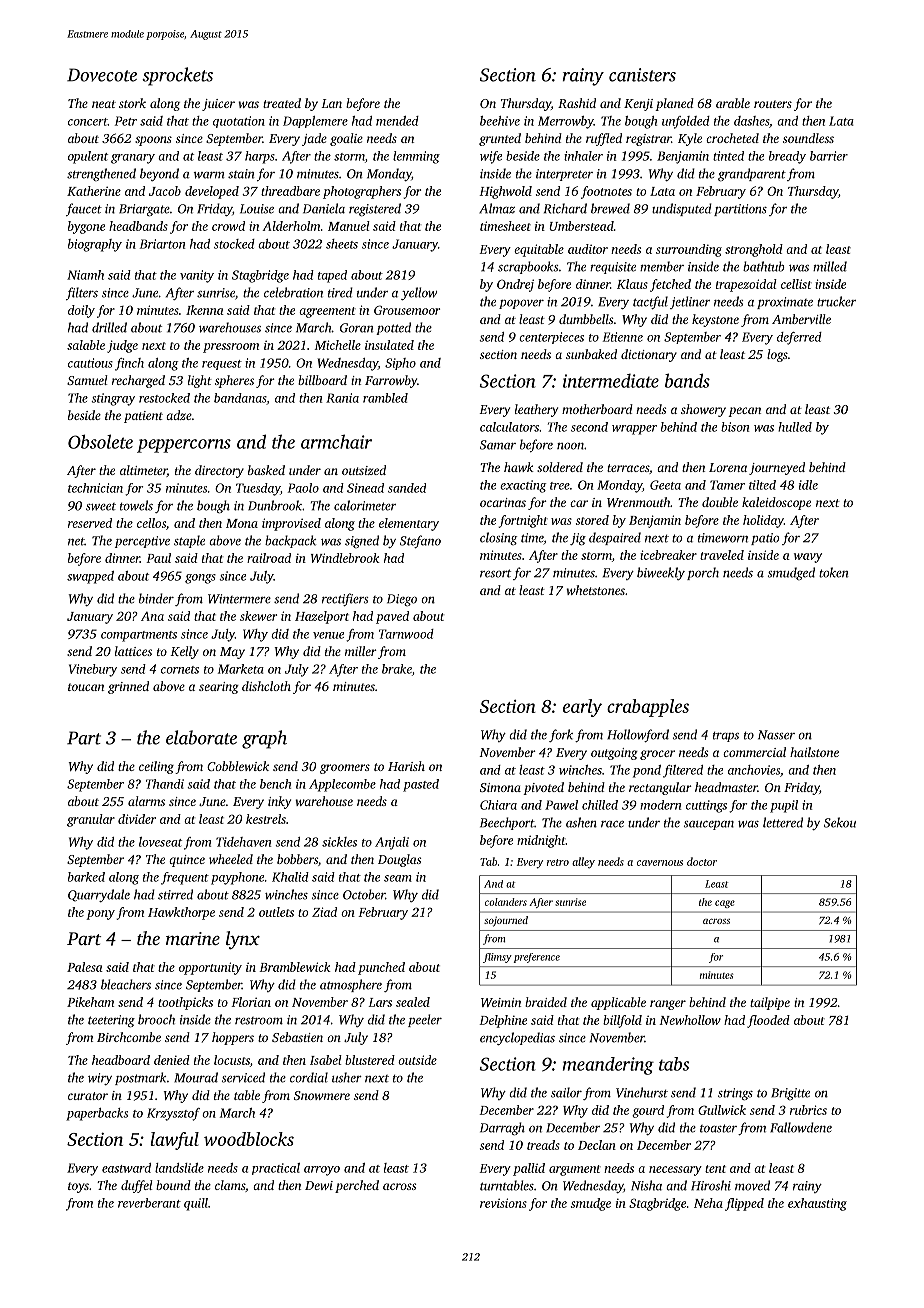  Describe the element at coordinates (674, 104) in the page. I see `planed` at that location.
